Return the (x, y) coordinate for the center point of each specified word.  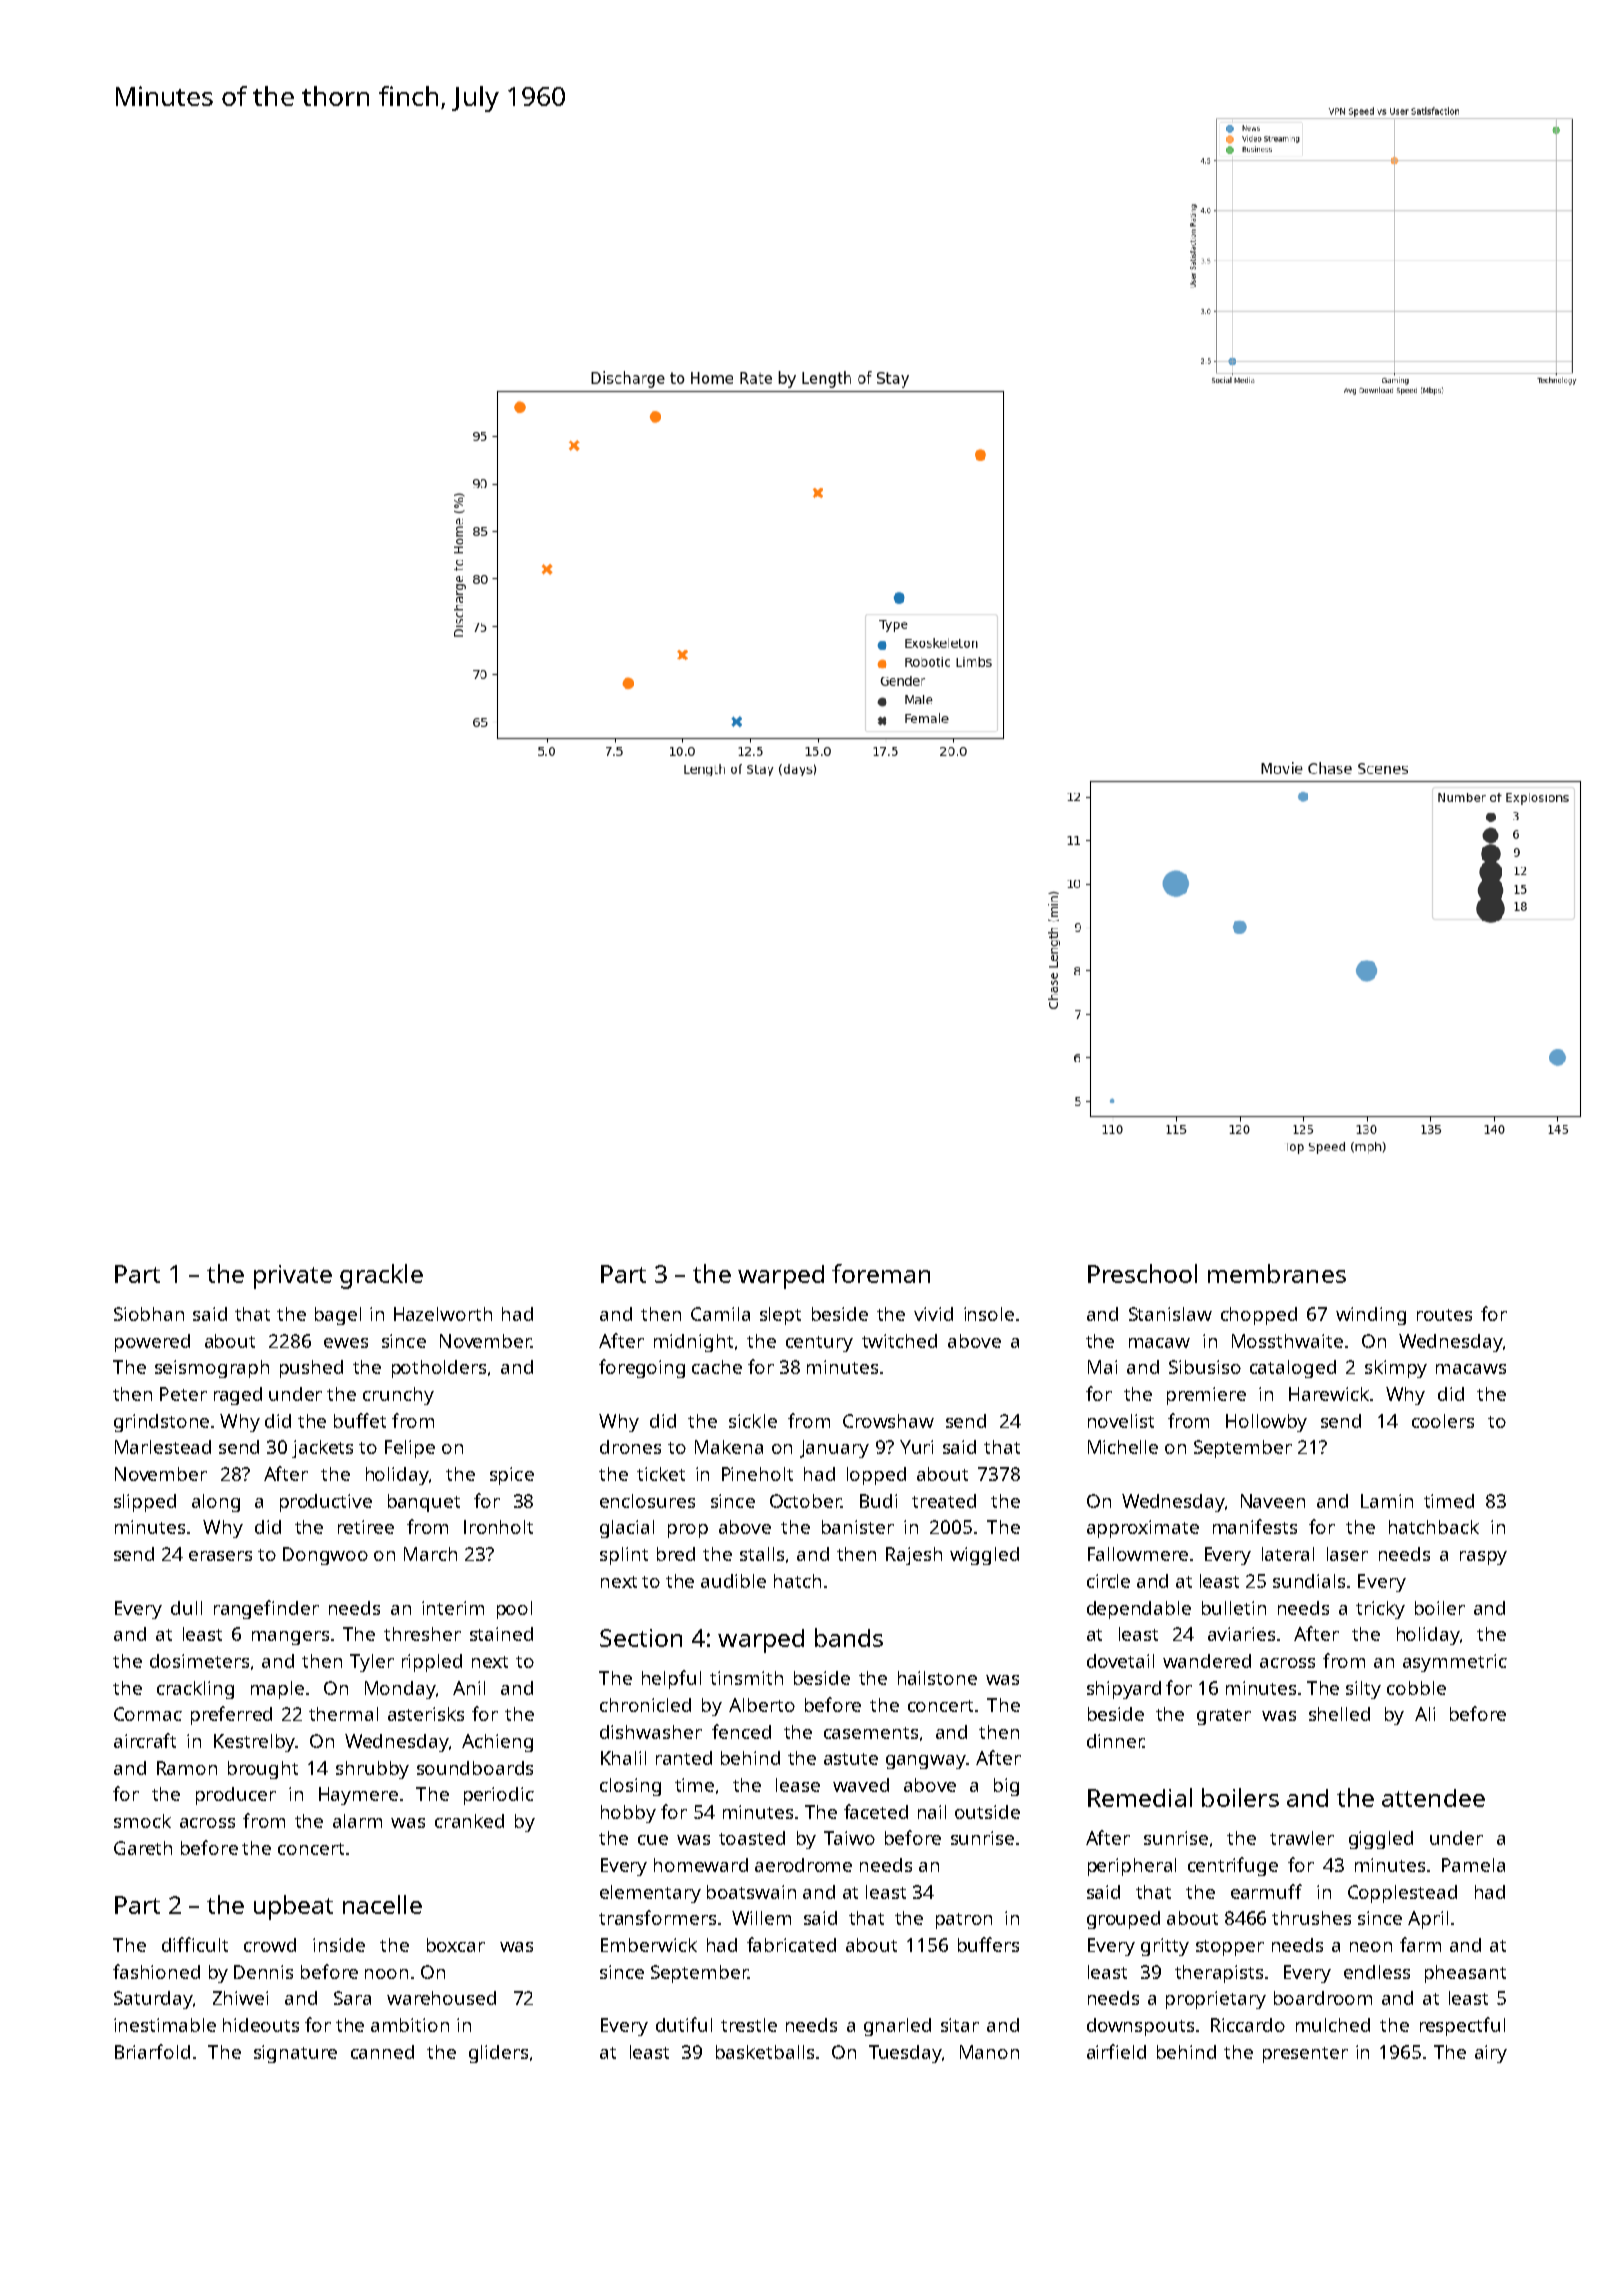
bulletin (1234, 1608)
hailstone (937, 1678)
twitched (899, 1341)
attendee (1433, 1798)
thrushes (1311, 1918)
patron (964, 1921)
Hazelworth (443, 1314)
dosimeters (199, 1661)
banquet (424, 1503)
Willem (761, 1918)
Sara (352, 1998)
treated (944, 1501)
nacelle (382, 1904)
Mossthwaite (1287, 1341)
